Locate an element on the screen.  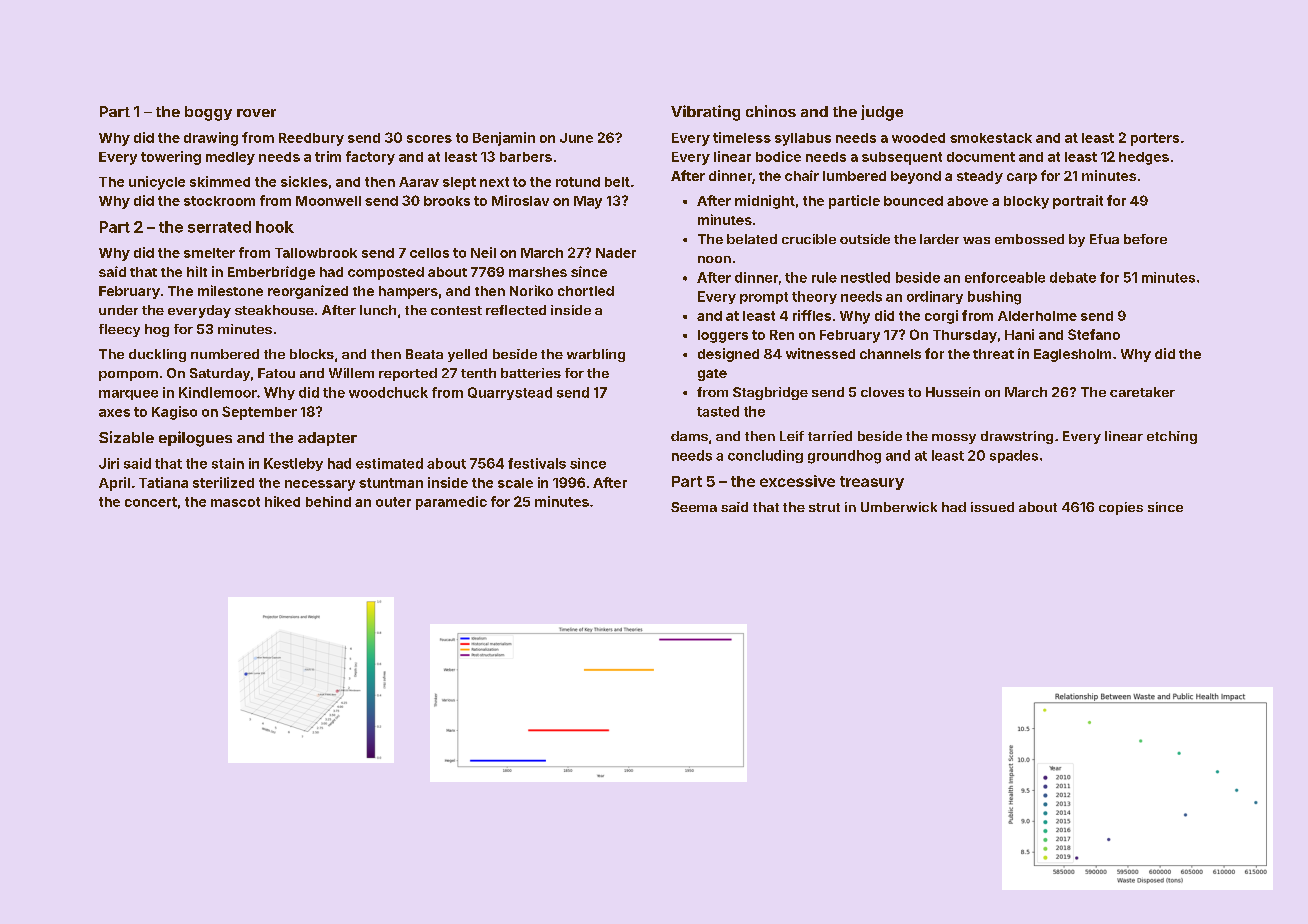
witnessed is located at coordinates (820, 353).
